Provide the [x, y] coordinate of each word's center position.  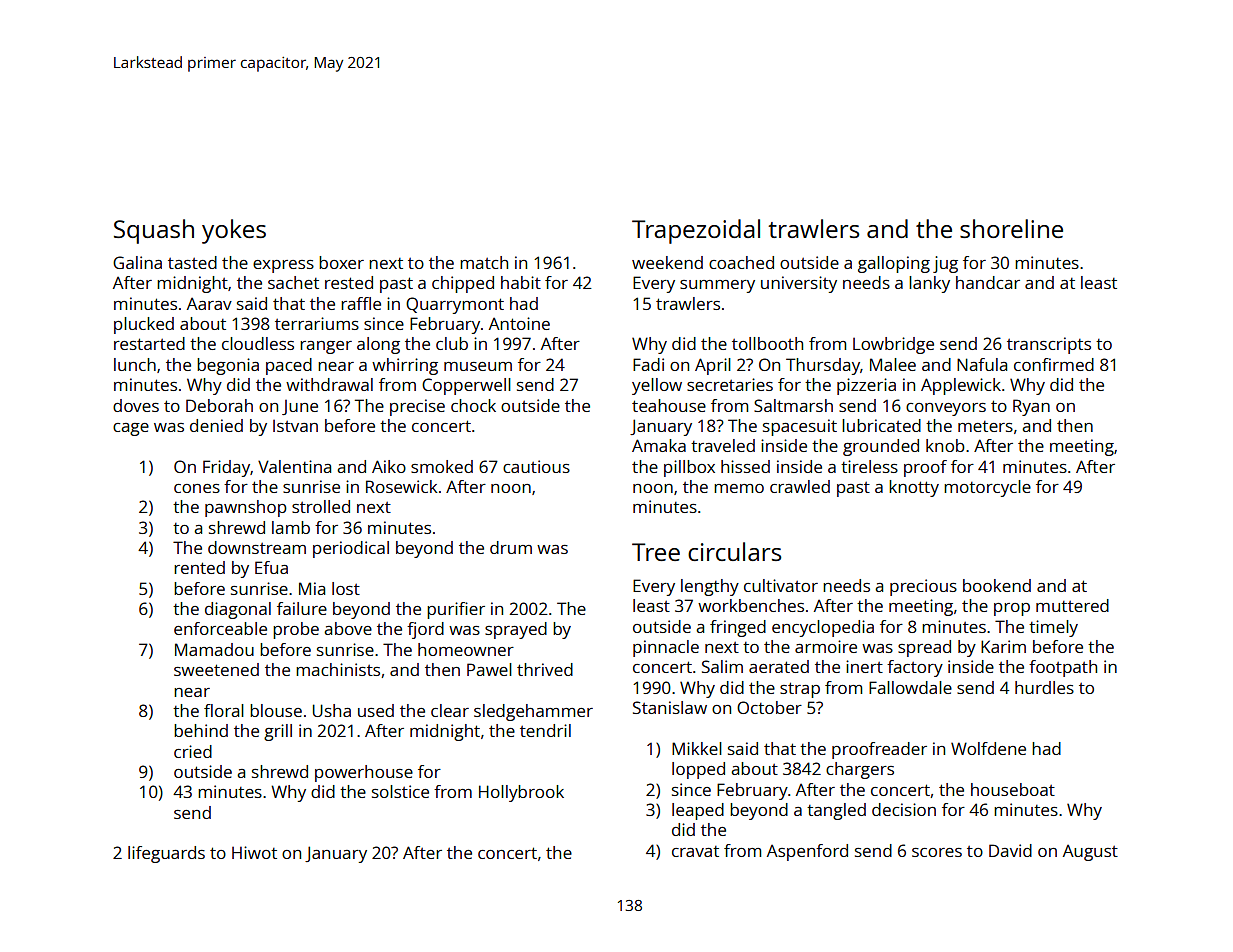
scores [937, 852]
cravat [695, 851]
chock [473, 405]
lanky [929, 284]
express [283, 266]
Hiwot [254, 852]
